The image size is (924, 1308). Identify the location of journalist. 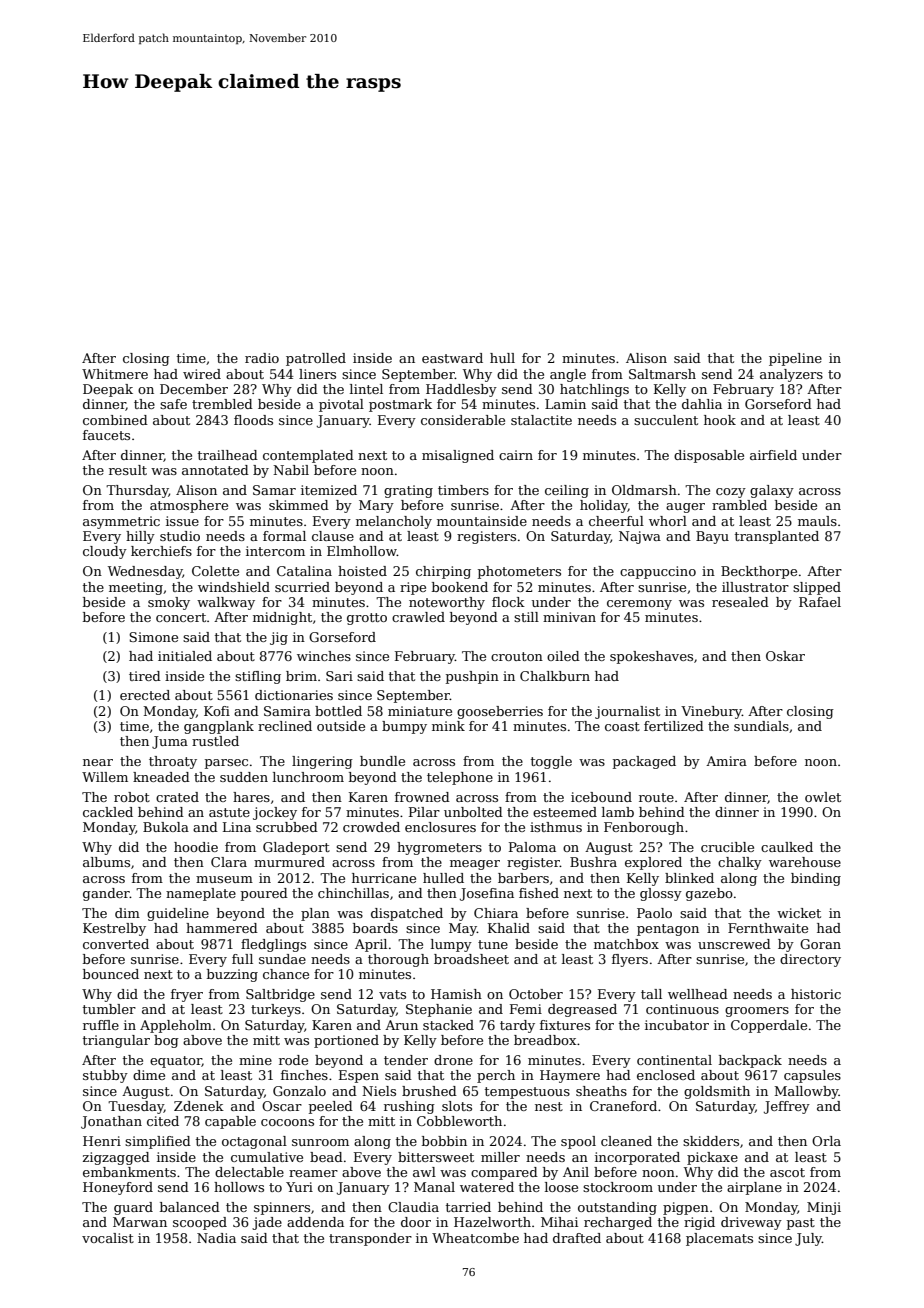
(627, 712).
